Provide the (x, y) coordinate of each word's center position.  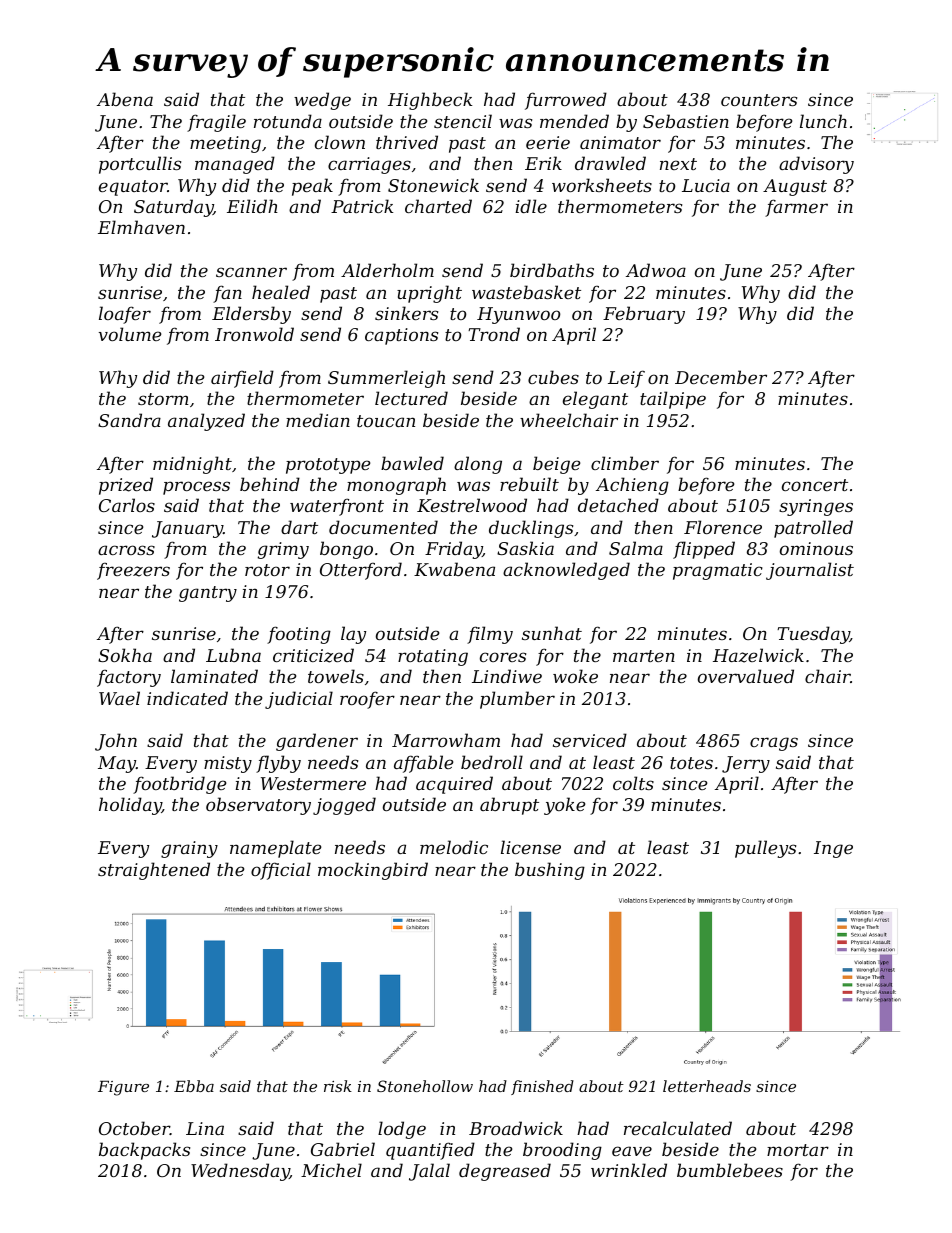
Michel (331, 1170)
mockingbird (373, 871)
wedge (322, 101)
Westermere (313, 783)
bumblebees (730, 1170)
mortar (798, 1150)
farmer (796, 208)
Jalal (429, 1172)
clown (340, 142)
